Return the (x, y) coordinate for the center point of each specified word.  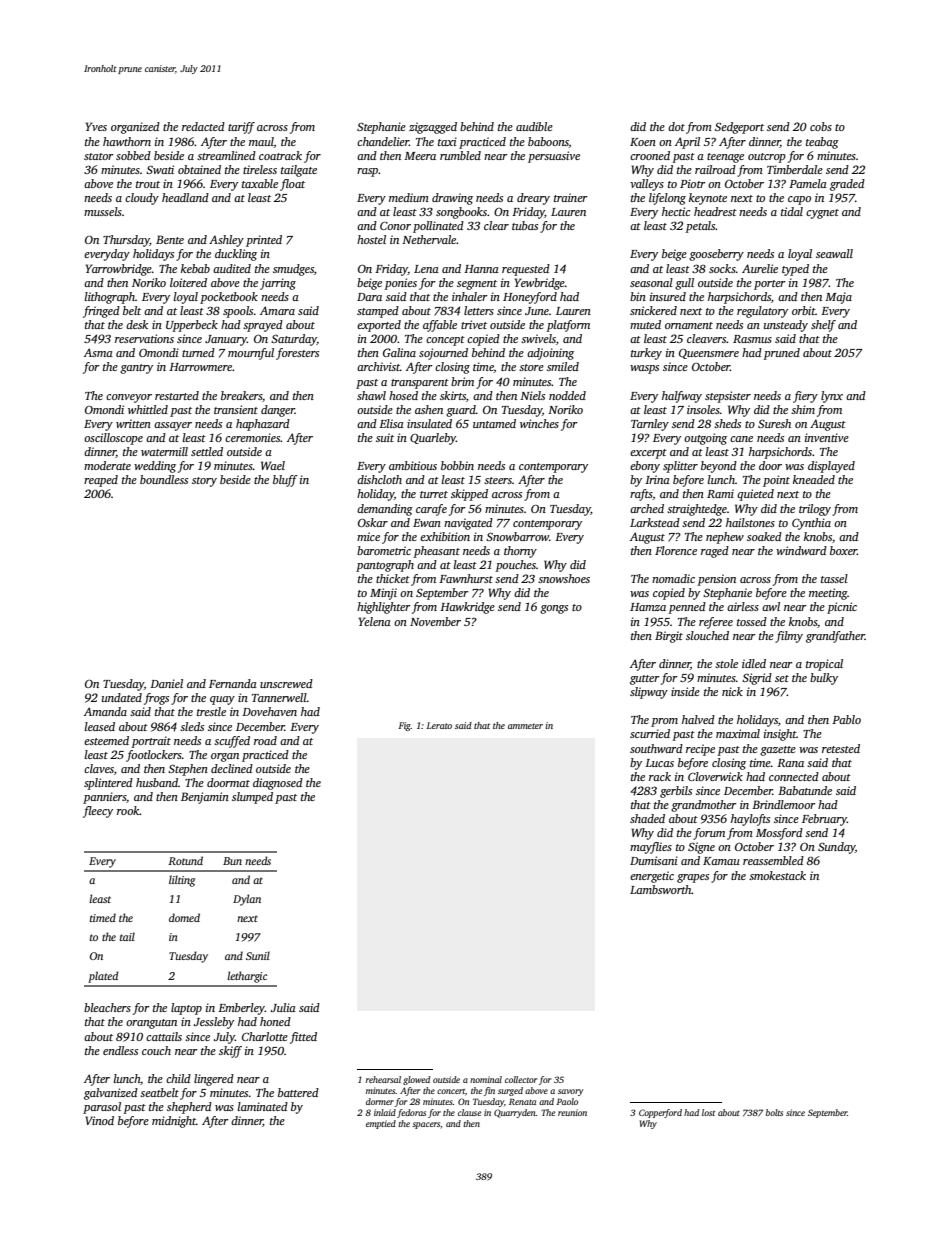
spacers (426, 1125)
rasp (368, 172)
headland (185, 197)
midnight (174, 1122)
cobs (821, 126)
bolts (774, 1112)
